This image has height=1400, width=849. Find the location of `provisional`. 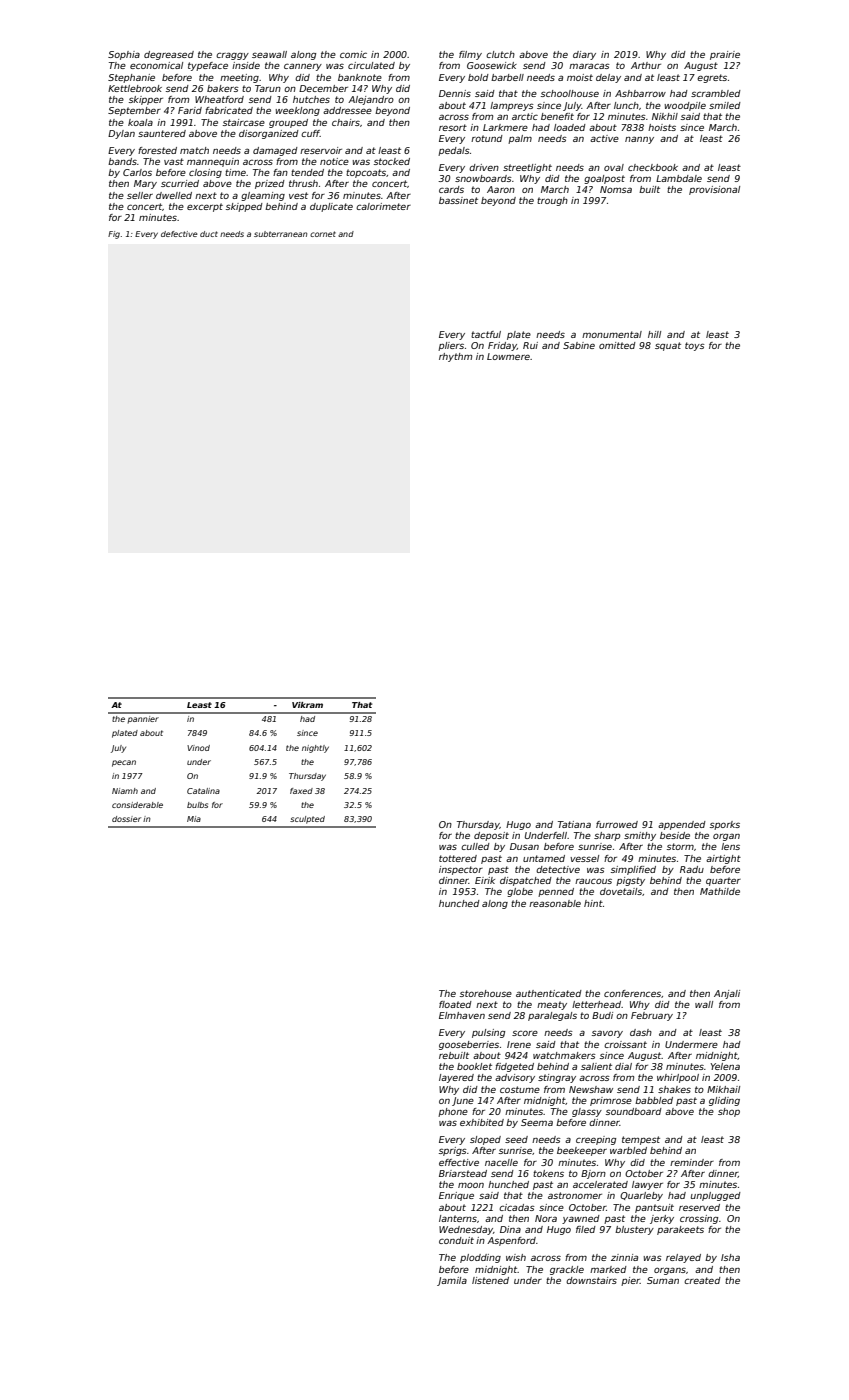

provisional is located at coordinates (714, 190).
